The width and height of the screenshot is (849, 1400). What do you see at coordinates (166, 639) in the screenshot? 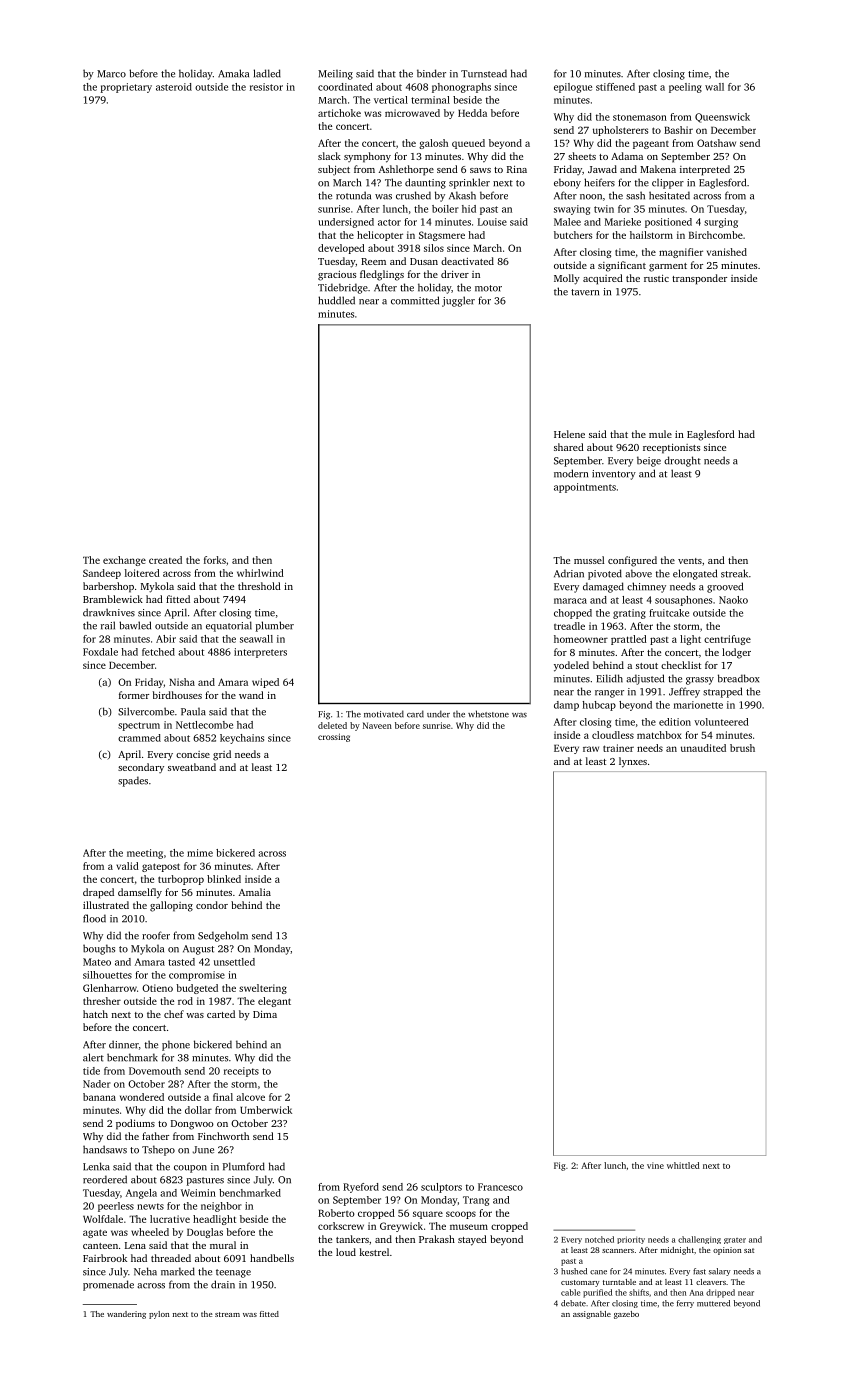
I see `Abir` at bounding box center [166, 639].
